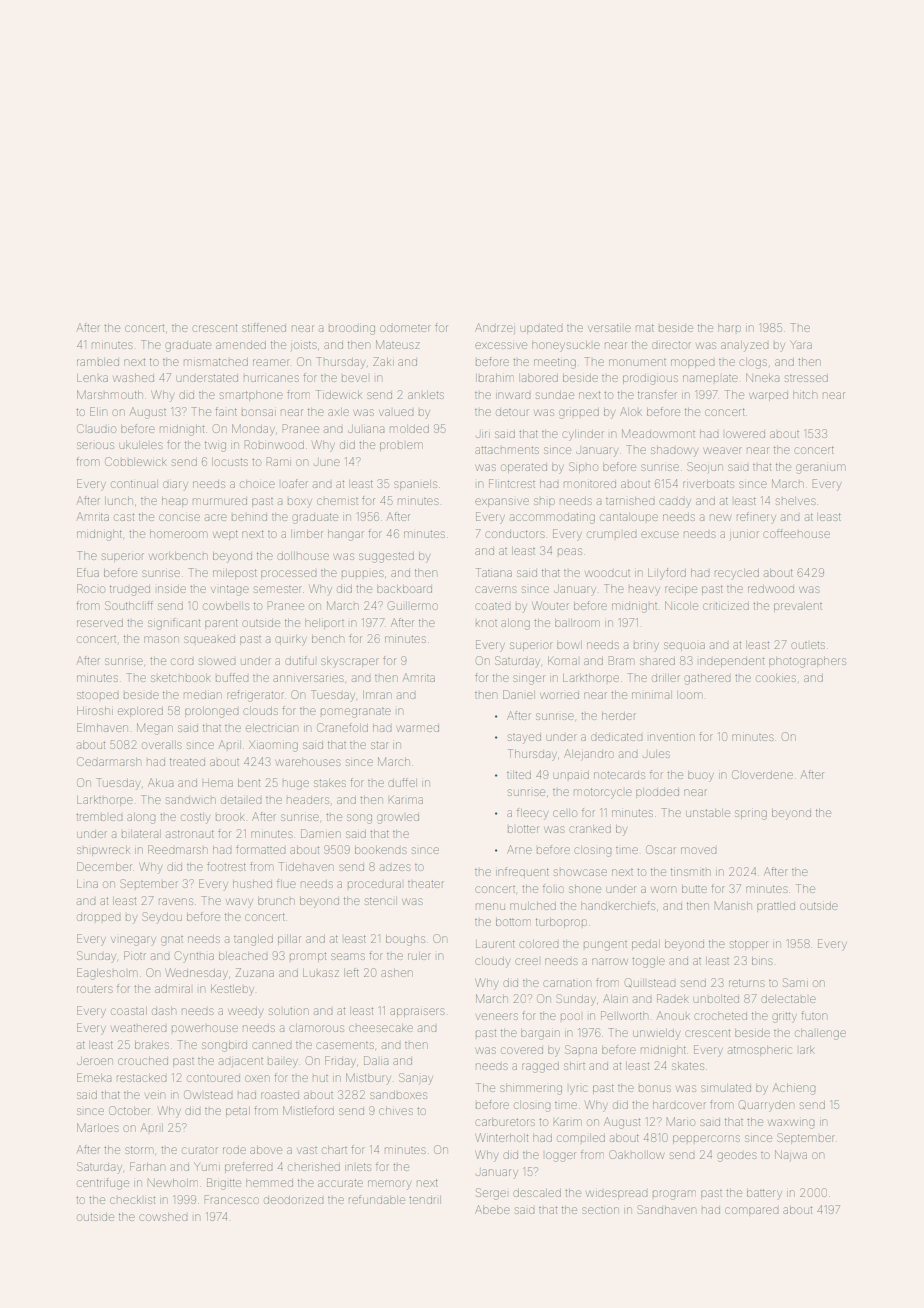 Image resolution: width=924 pixels, height=1308 pixels. What do you see at coordinates (402, 782) in the screenshot?
I see `duffel` at bounding box center [402, 782].
